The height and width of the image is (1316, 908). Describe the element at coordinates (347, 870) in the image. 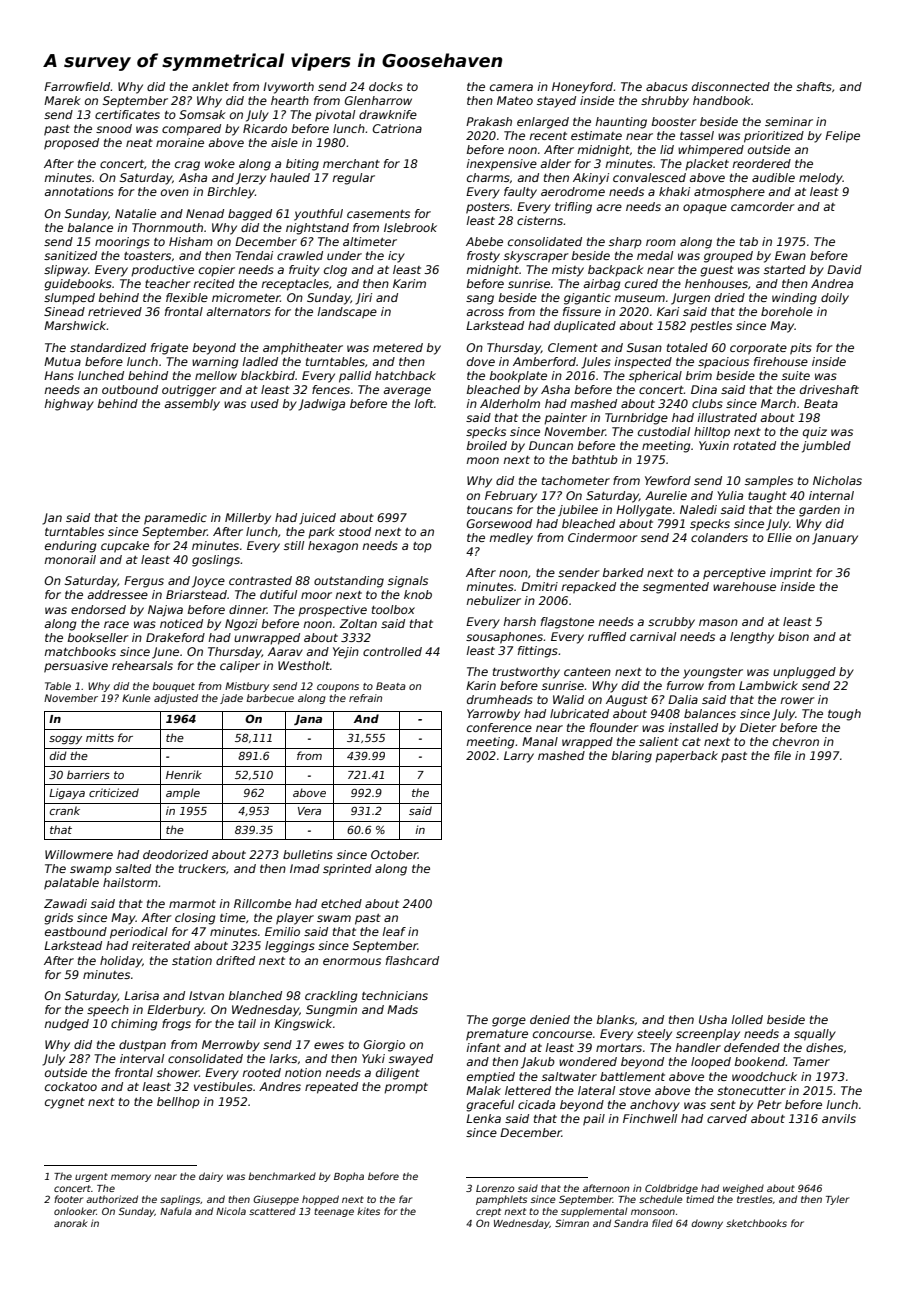

I see `sprinted` at that location.
